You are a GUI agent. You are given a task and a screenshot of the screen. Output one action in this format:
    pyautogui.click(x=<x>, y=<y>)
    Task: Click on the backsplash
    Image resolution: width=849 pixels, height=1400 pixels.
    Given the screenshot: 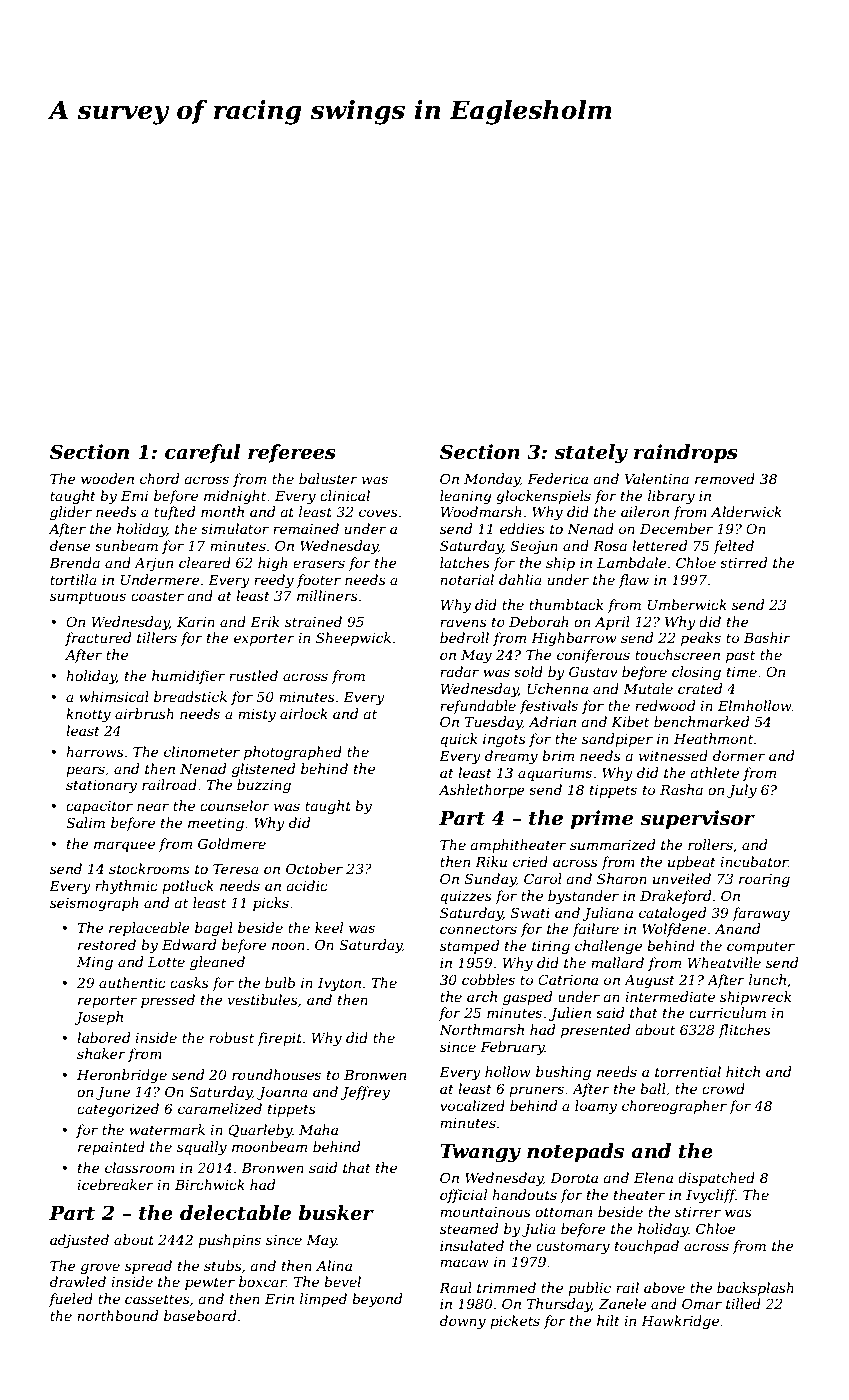 What is the action you would take?
    pyautogui.click(x=755, y=1289)
